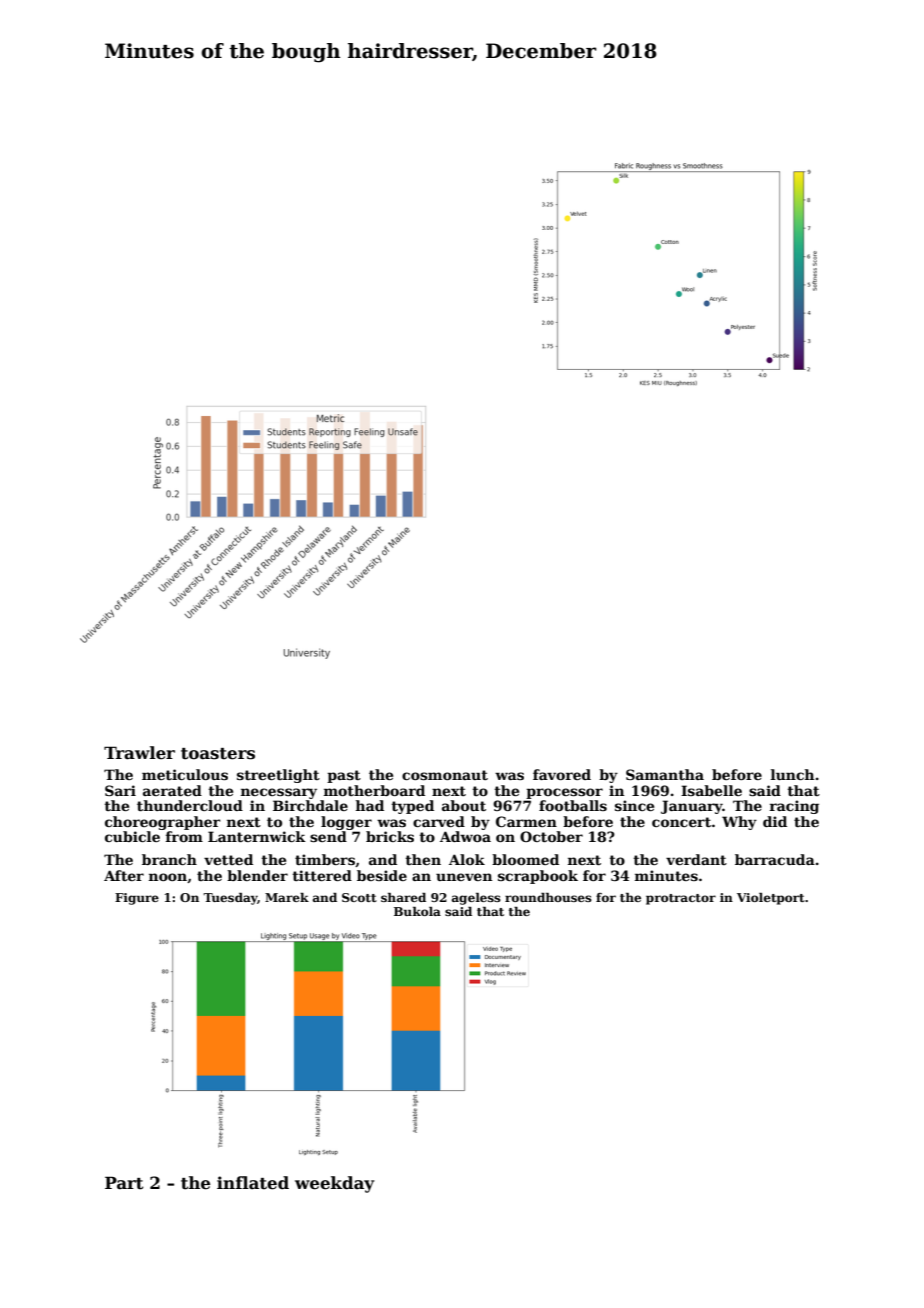  Describe the element at coordinates (771, 899) in the screenshot. I see `Violetport` at that location.
